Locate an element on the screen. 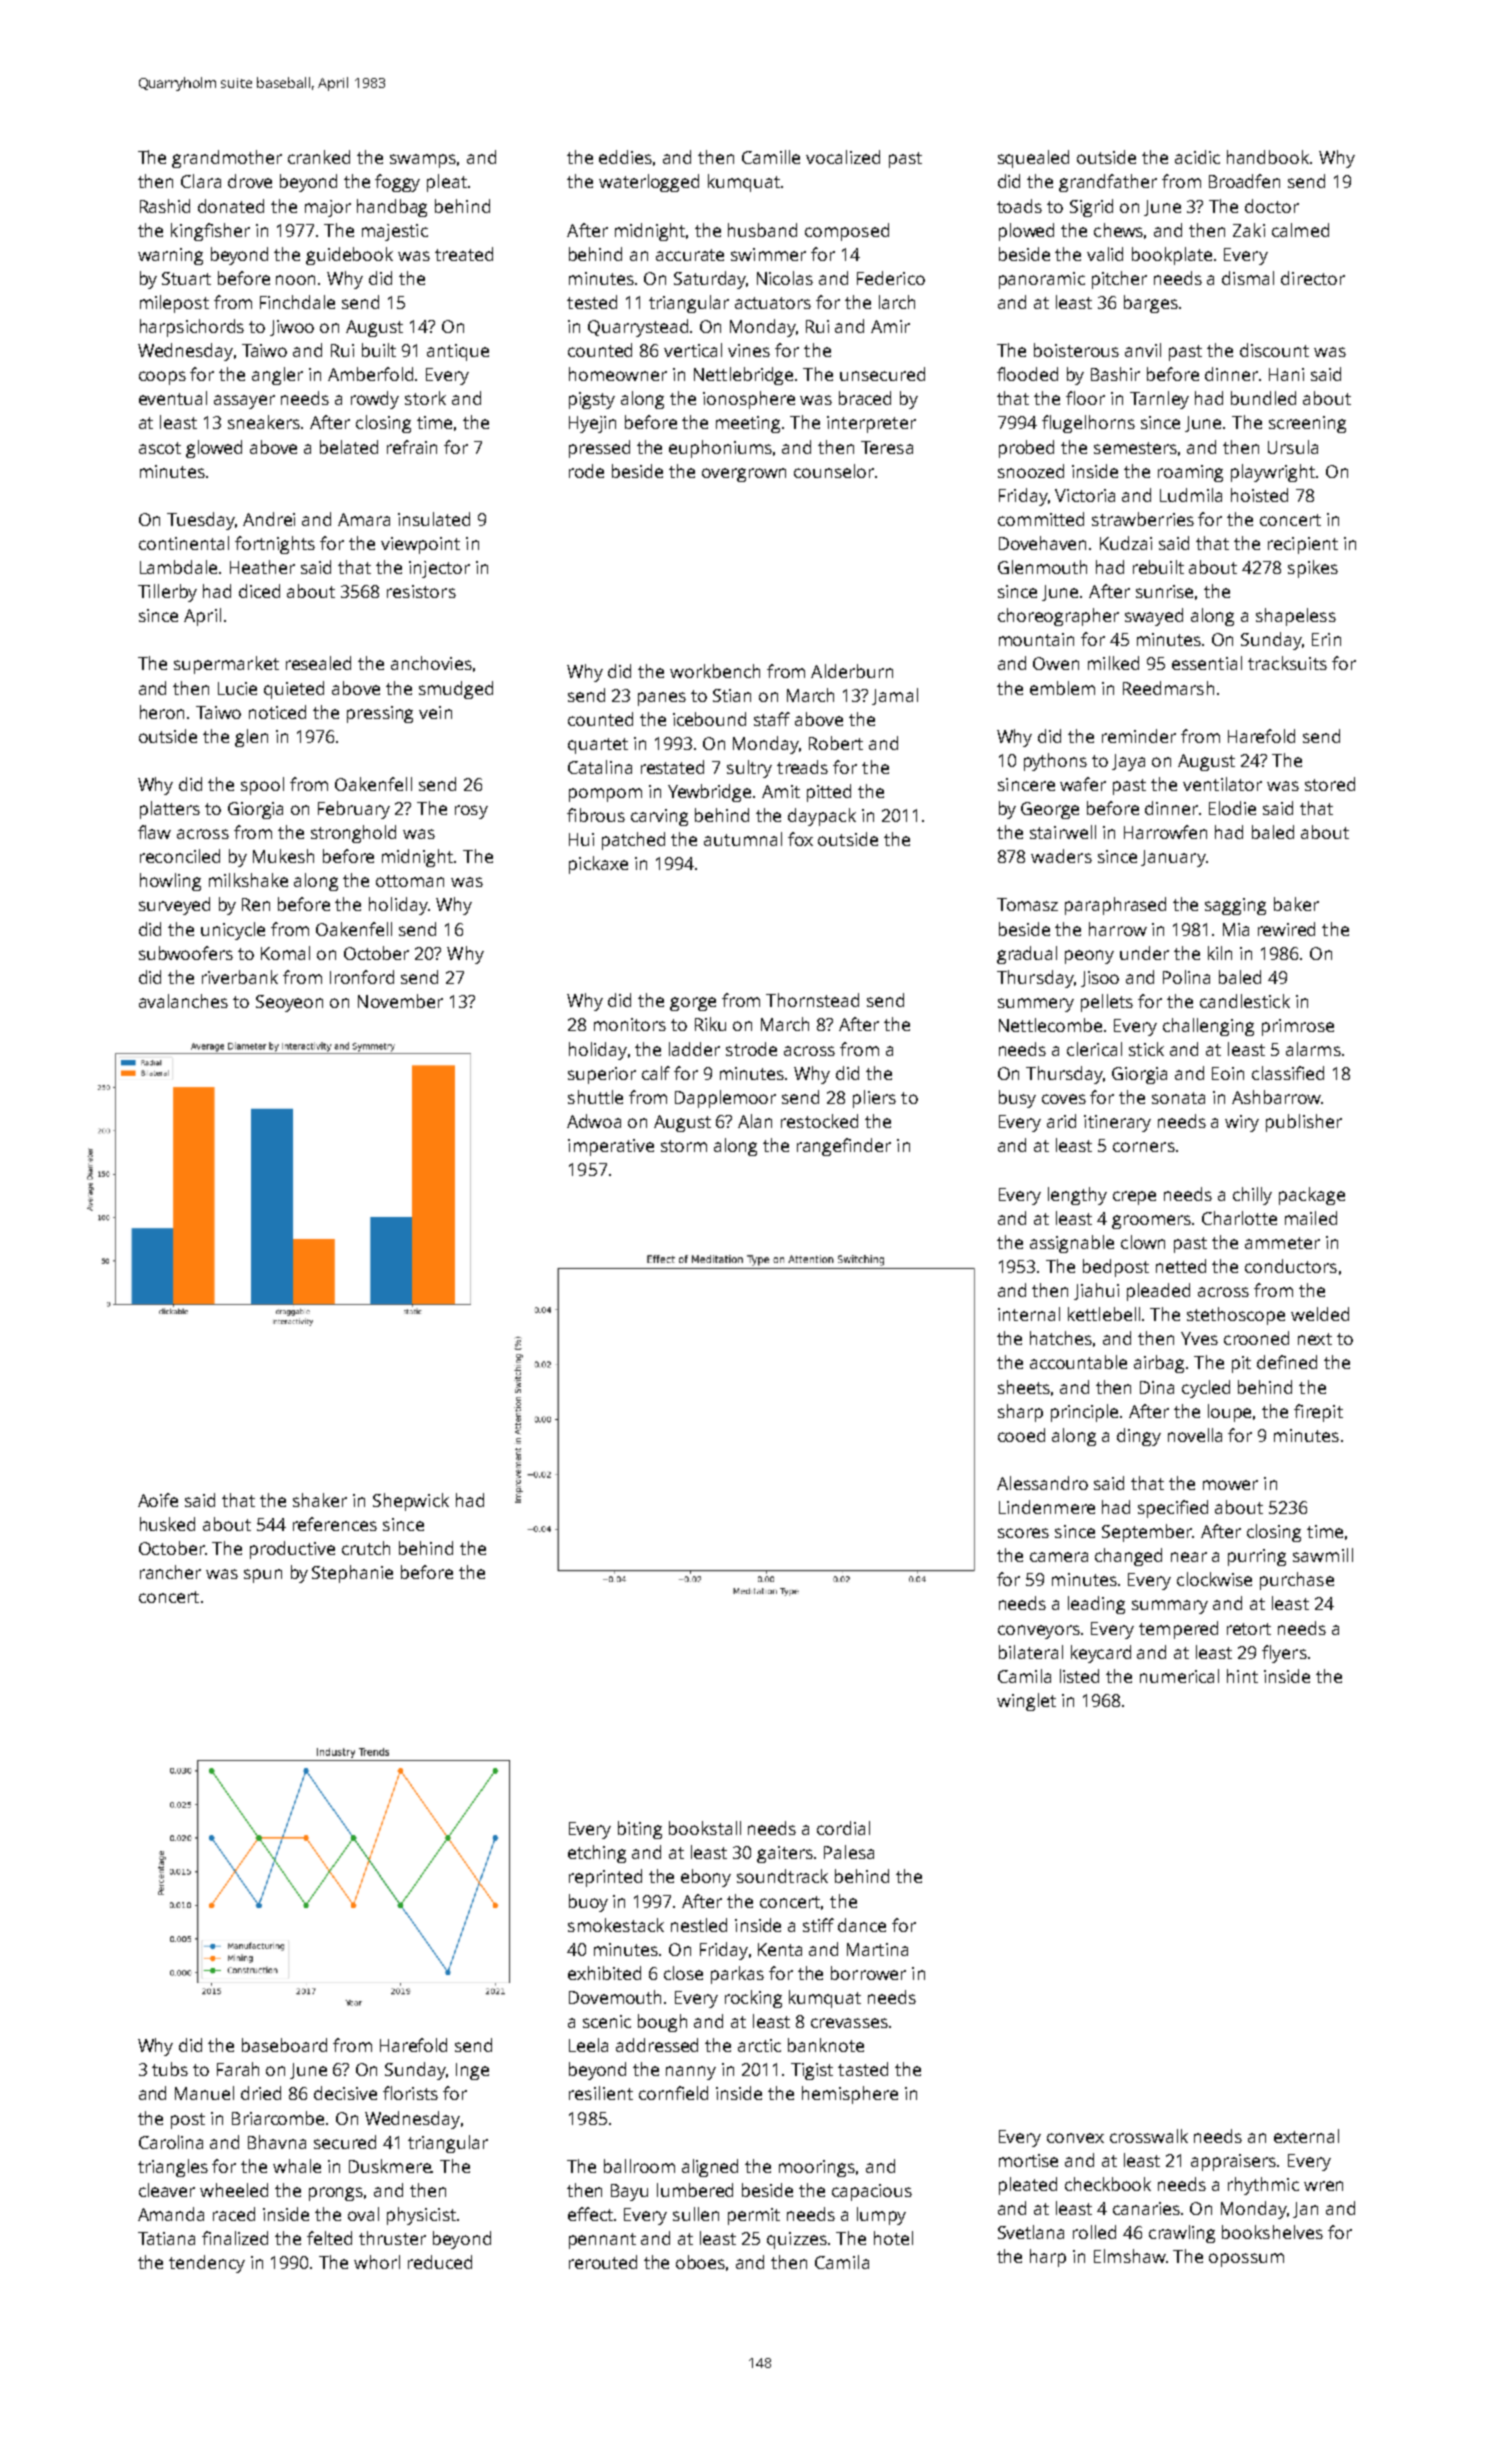  winglet is located at coordinates (1026, 1702).
